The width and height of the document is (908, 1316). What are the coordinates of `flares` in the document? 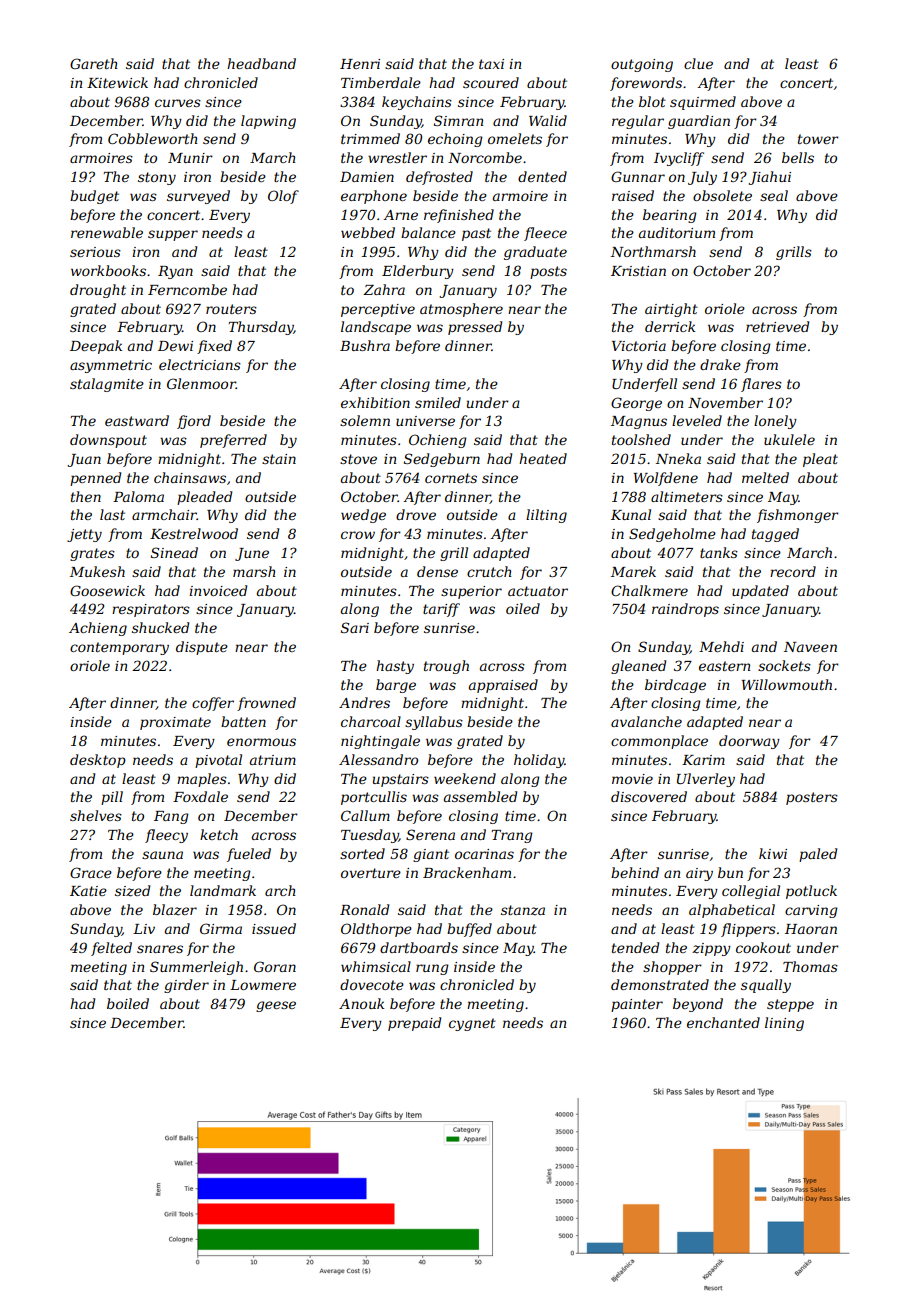 It's located at (761, 385).
